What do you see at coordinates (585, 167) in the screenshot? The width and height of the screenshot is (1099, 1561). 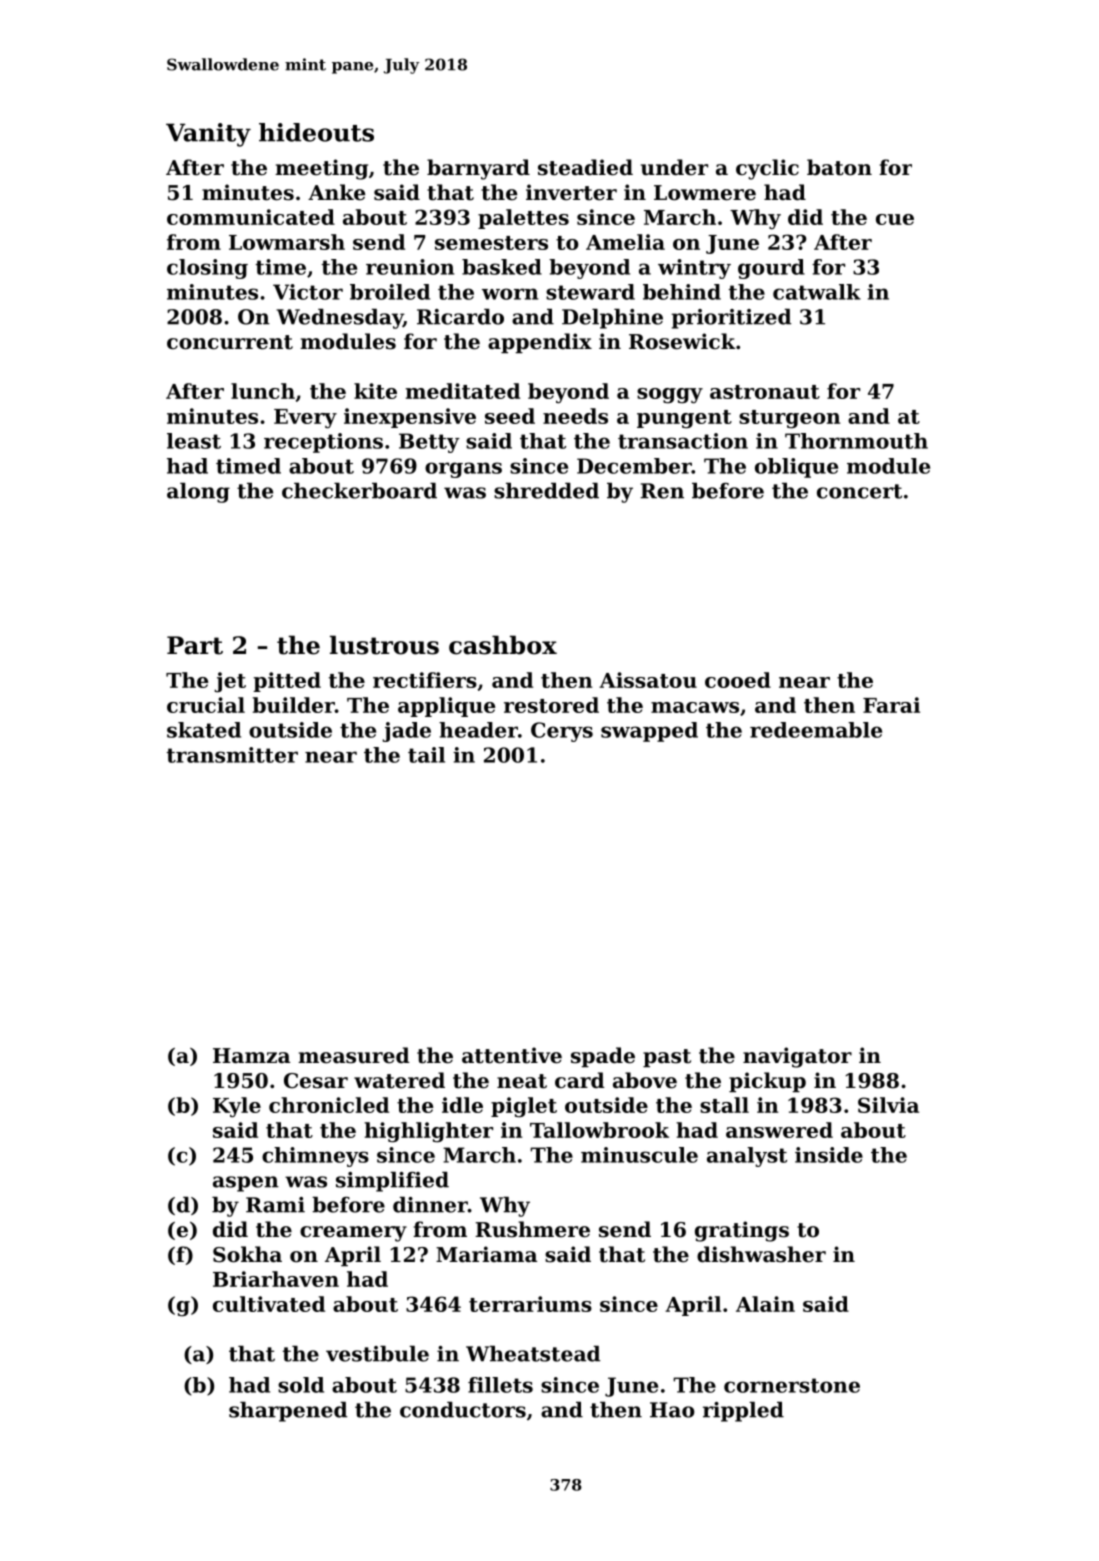 I see `steadied` at bounding box center [585, 167].
